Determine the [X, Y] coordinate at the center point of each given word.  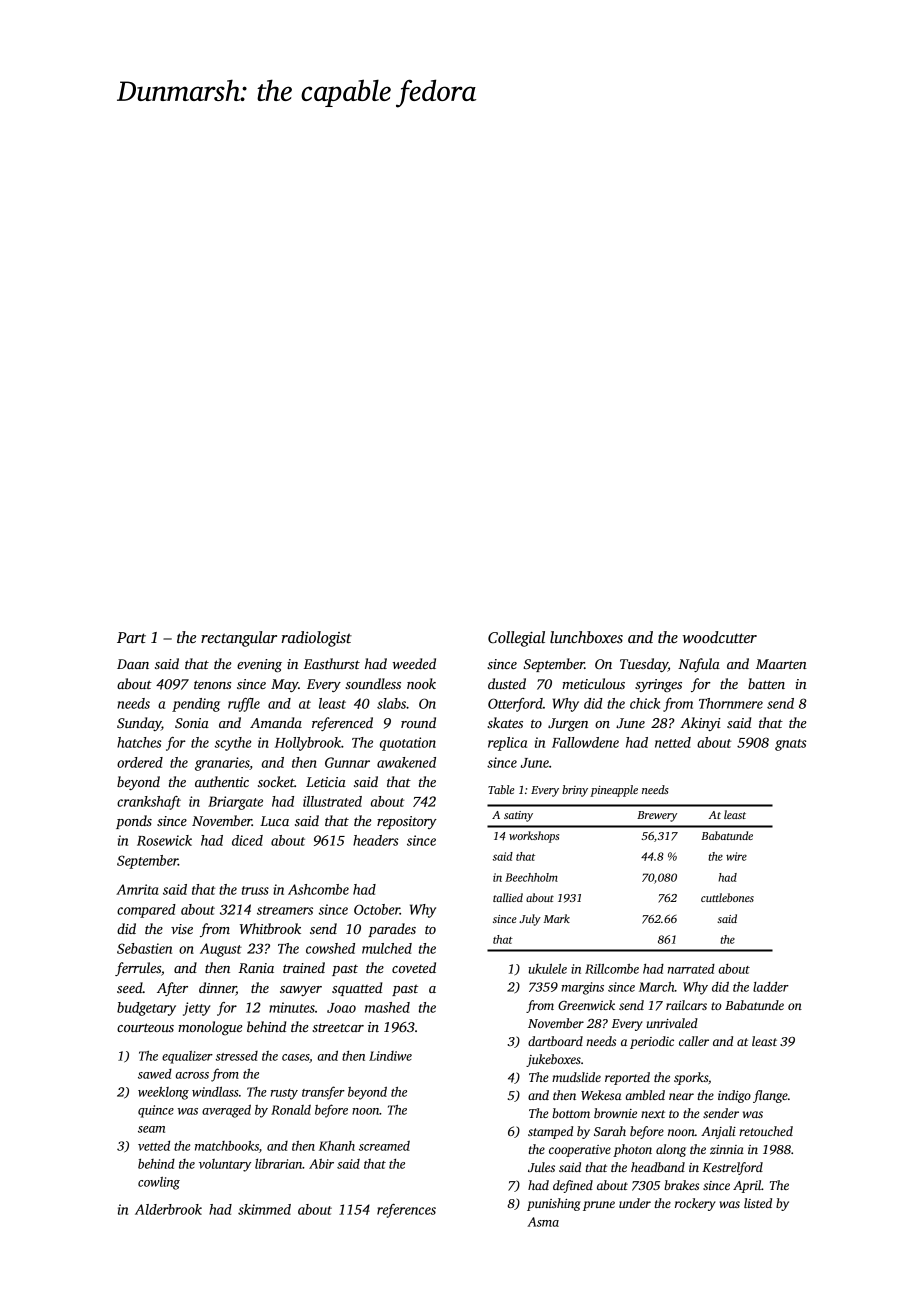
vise [182, 929]
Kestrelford [732, 1168]
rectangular [239, 639]
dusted [507, 683]
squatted [357, 989]
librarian [279, 1164]
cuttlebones [727, 897]
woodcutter [720, 637]
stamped [550, 1132]
